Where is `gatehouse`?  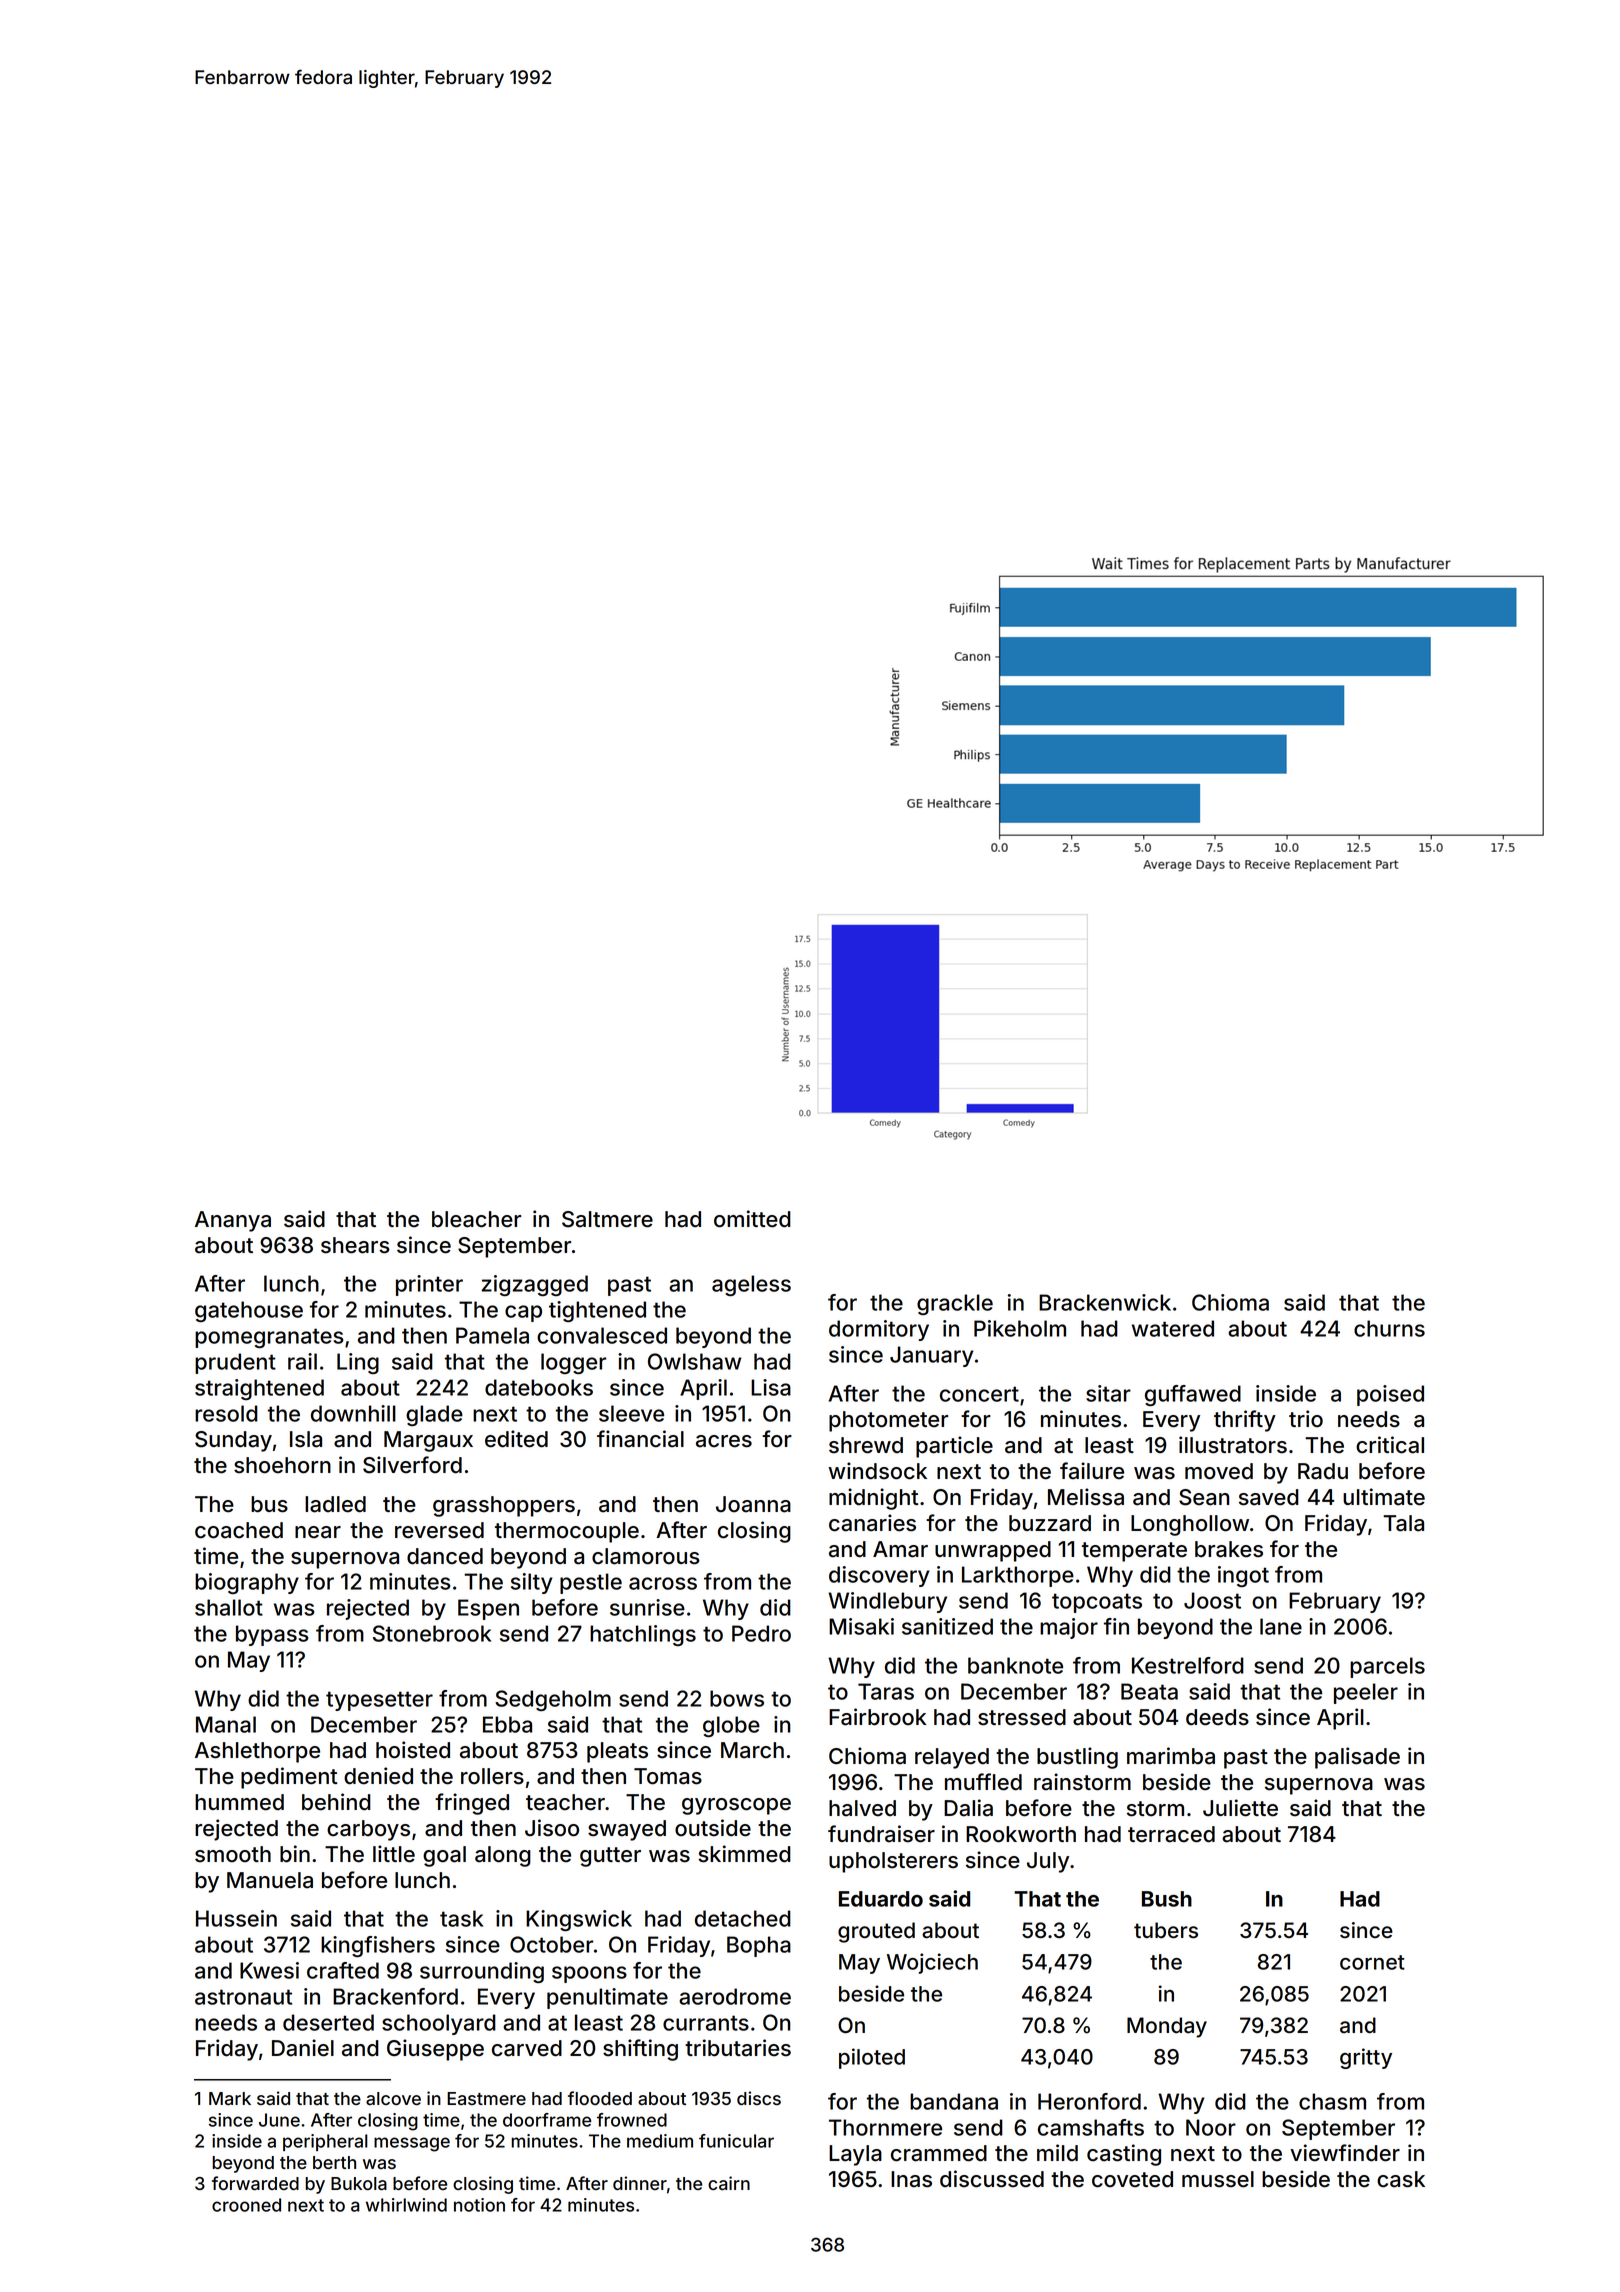 gatehouse is located at coordinates (249, 1311).
